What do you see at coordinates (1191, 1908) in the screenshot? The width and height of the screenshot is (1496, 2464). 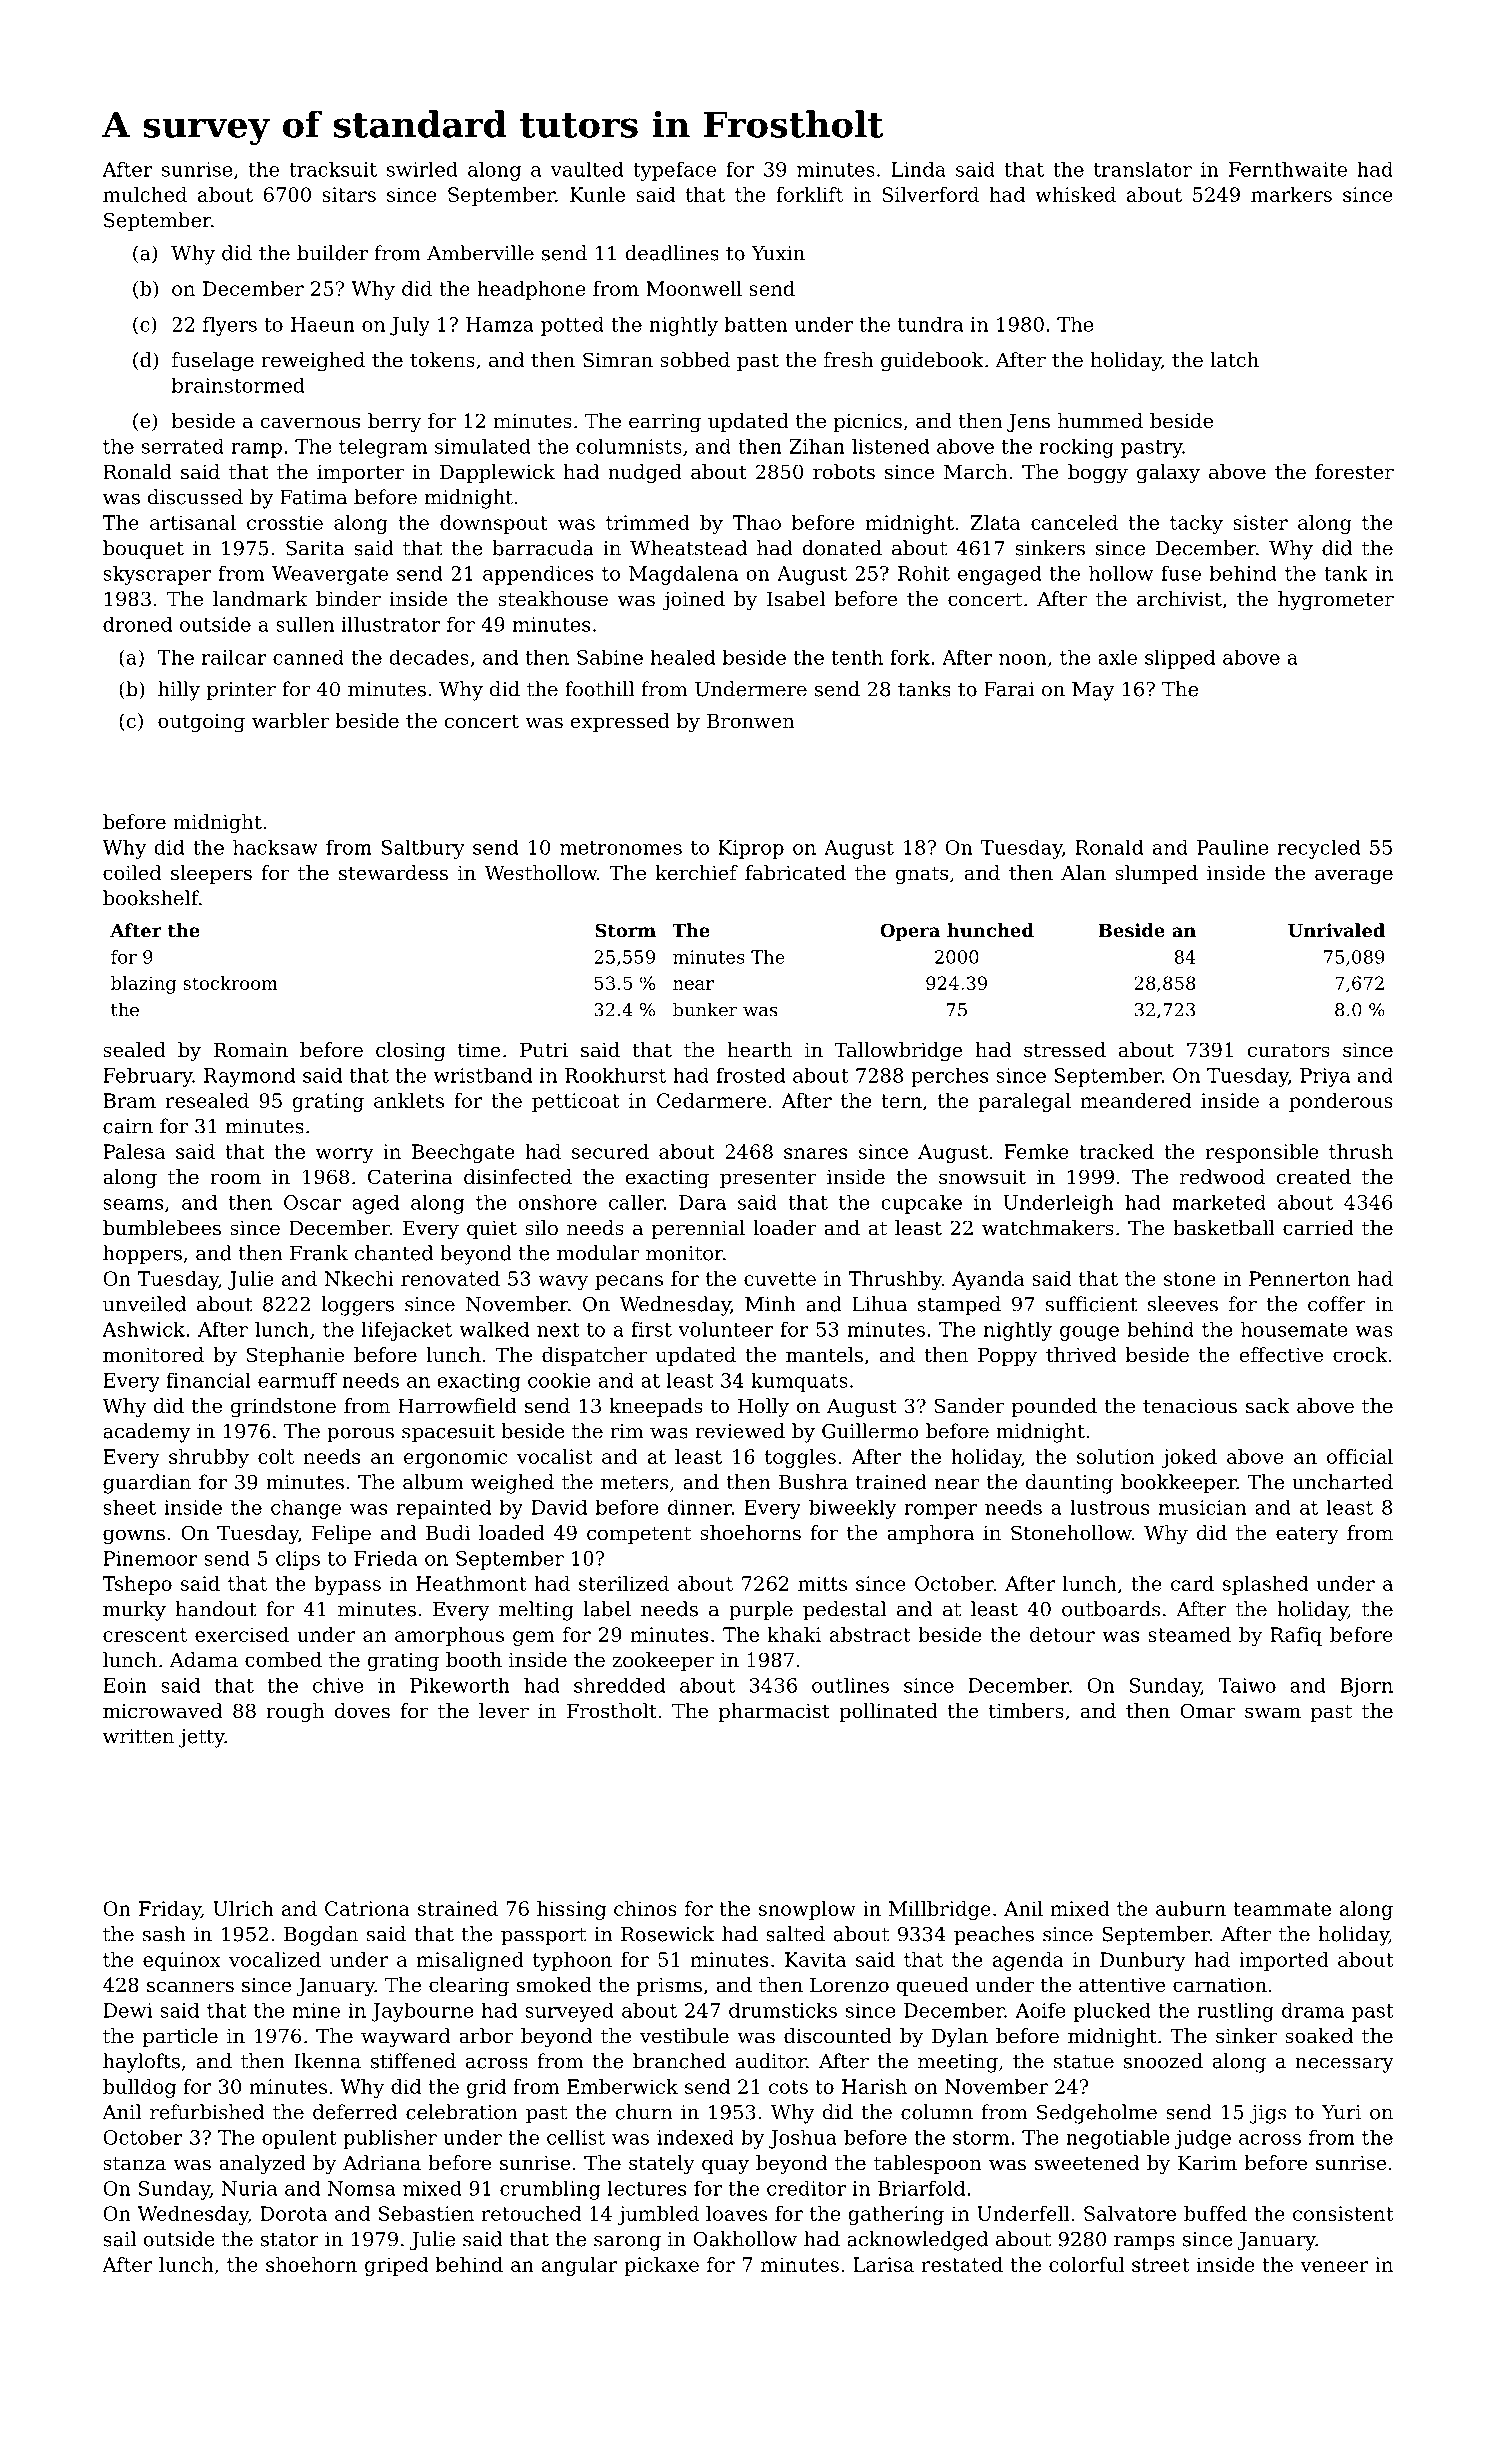 I see `auburn` at bounding box center [1191, 1908].
